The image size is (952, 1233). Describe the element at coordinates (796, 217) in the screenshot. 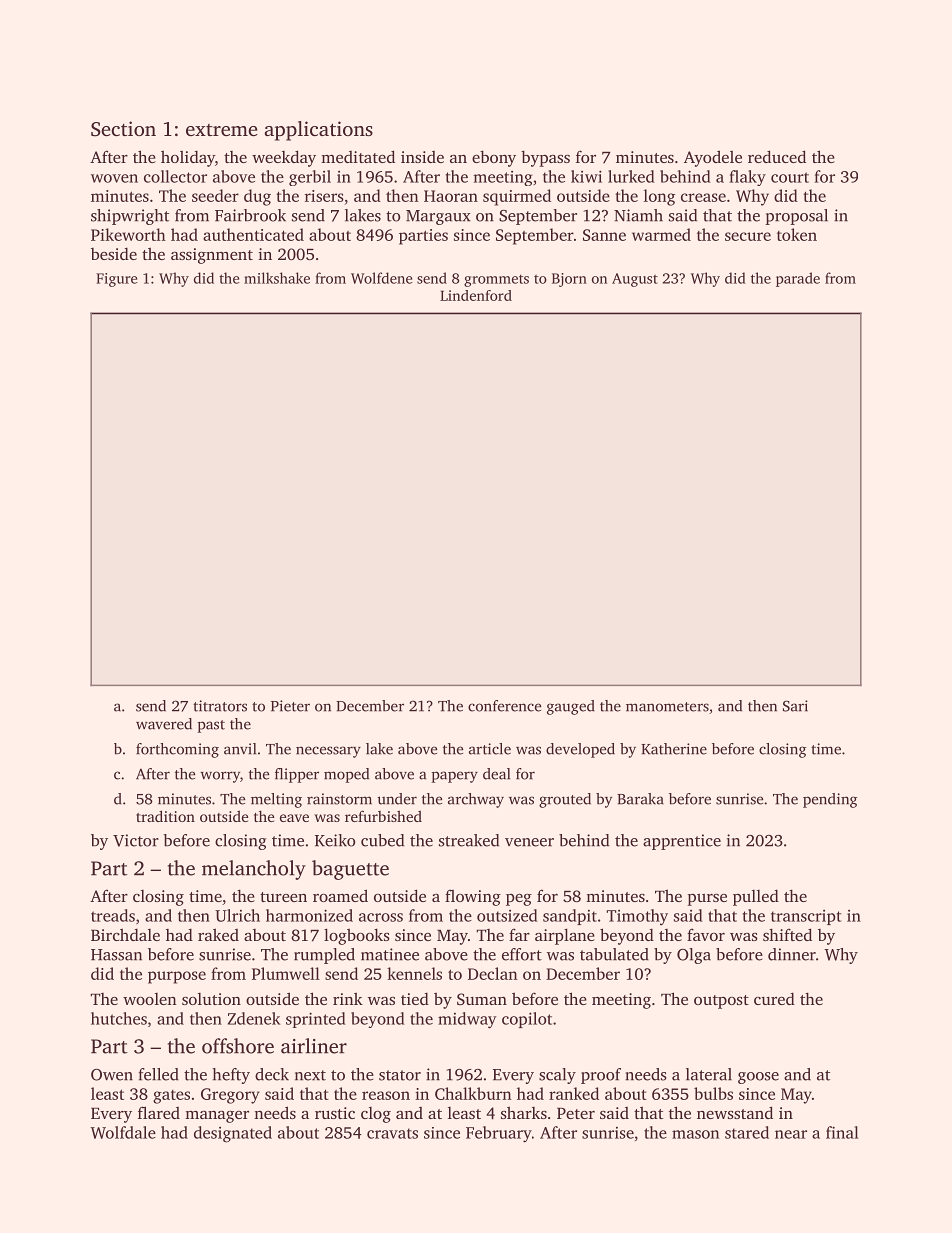

I see `proposal` at that location.
